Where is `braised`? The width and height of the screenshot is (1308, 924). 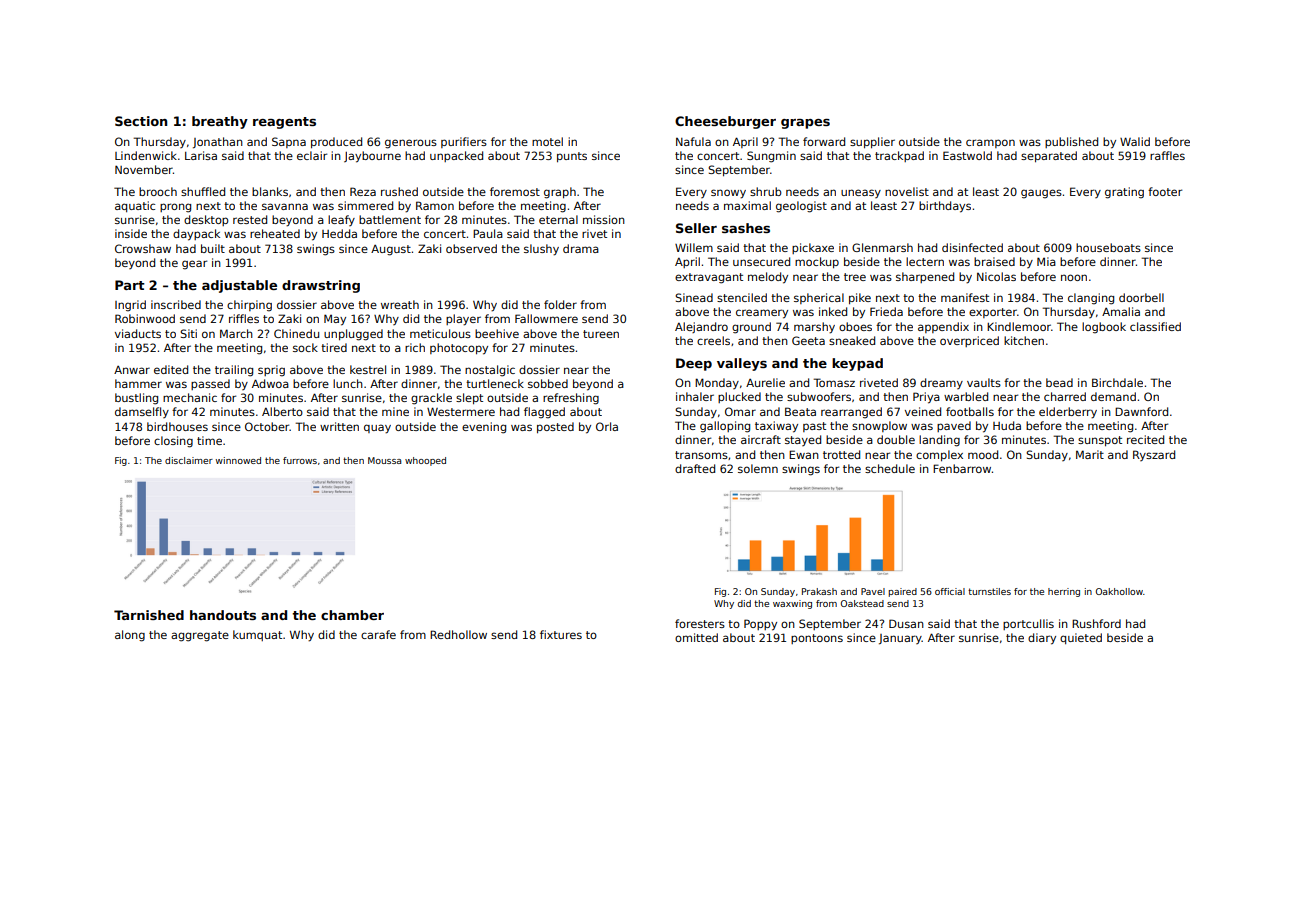 braised is located at coordinates (994, 261).
